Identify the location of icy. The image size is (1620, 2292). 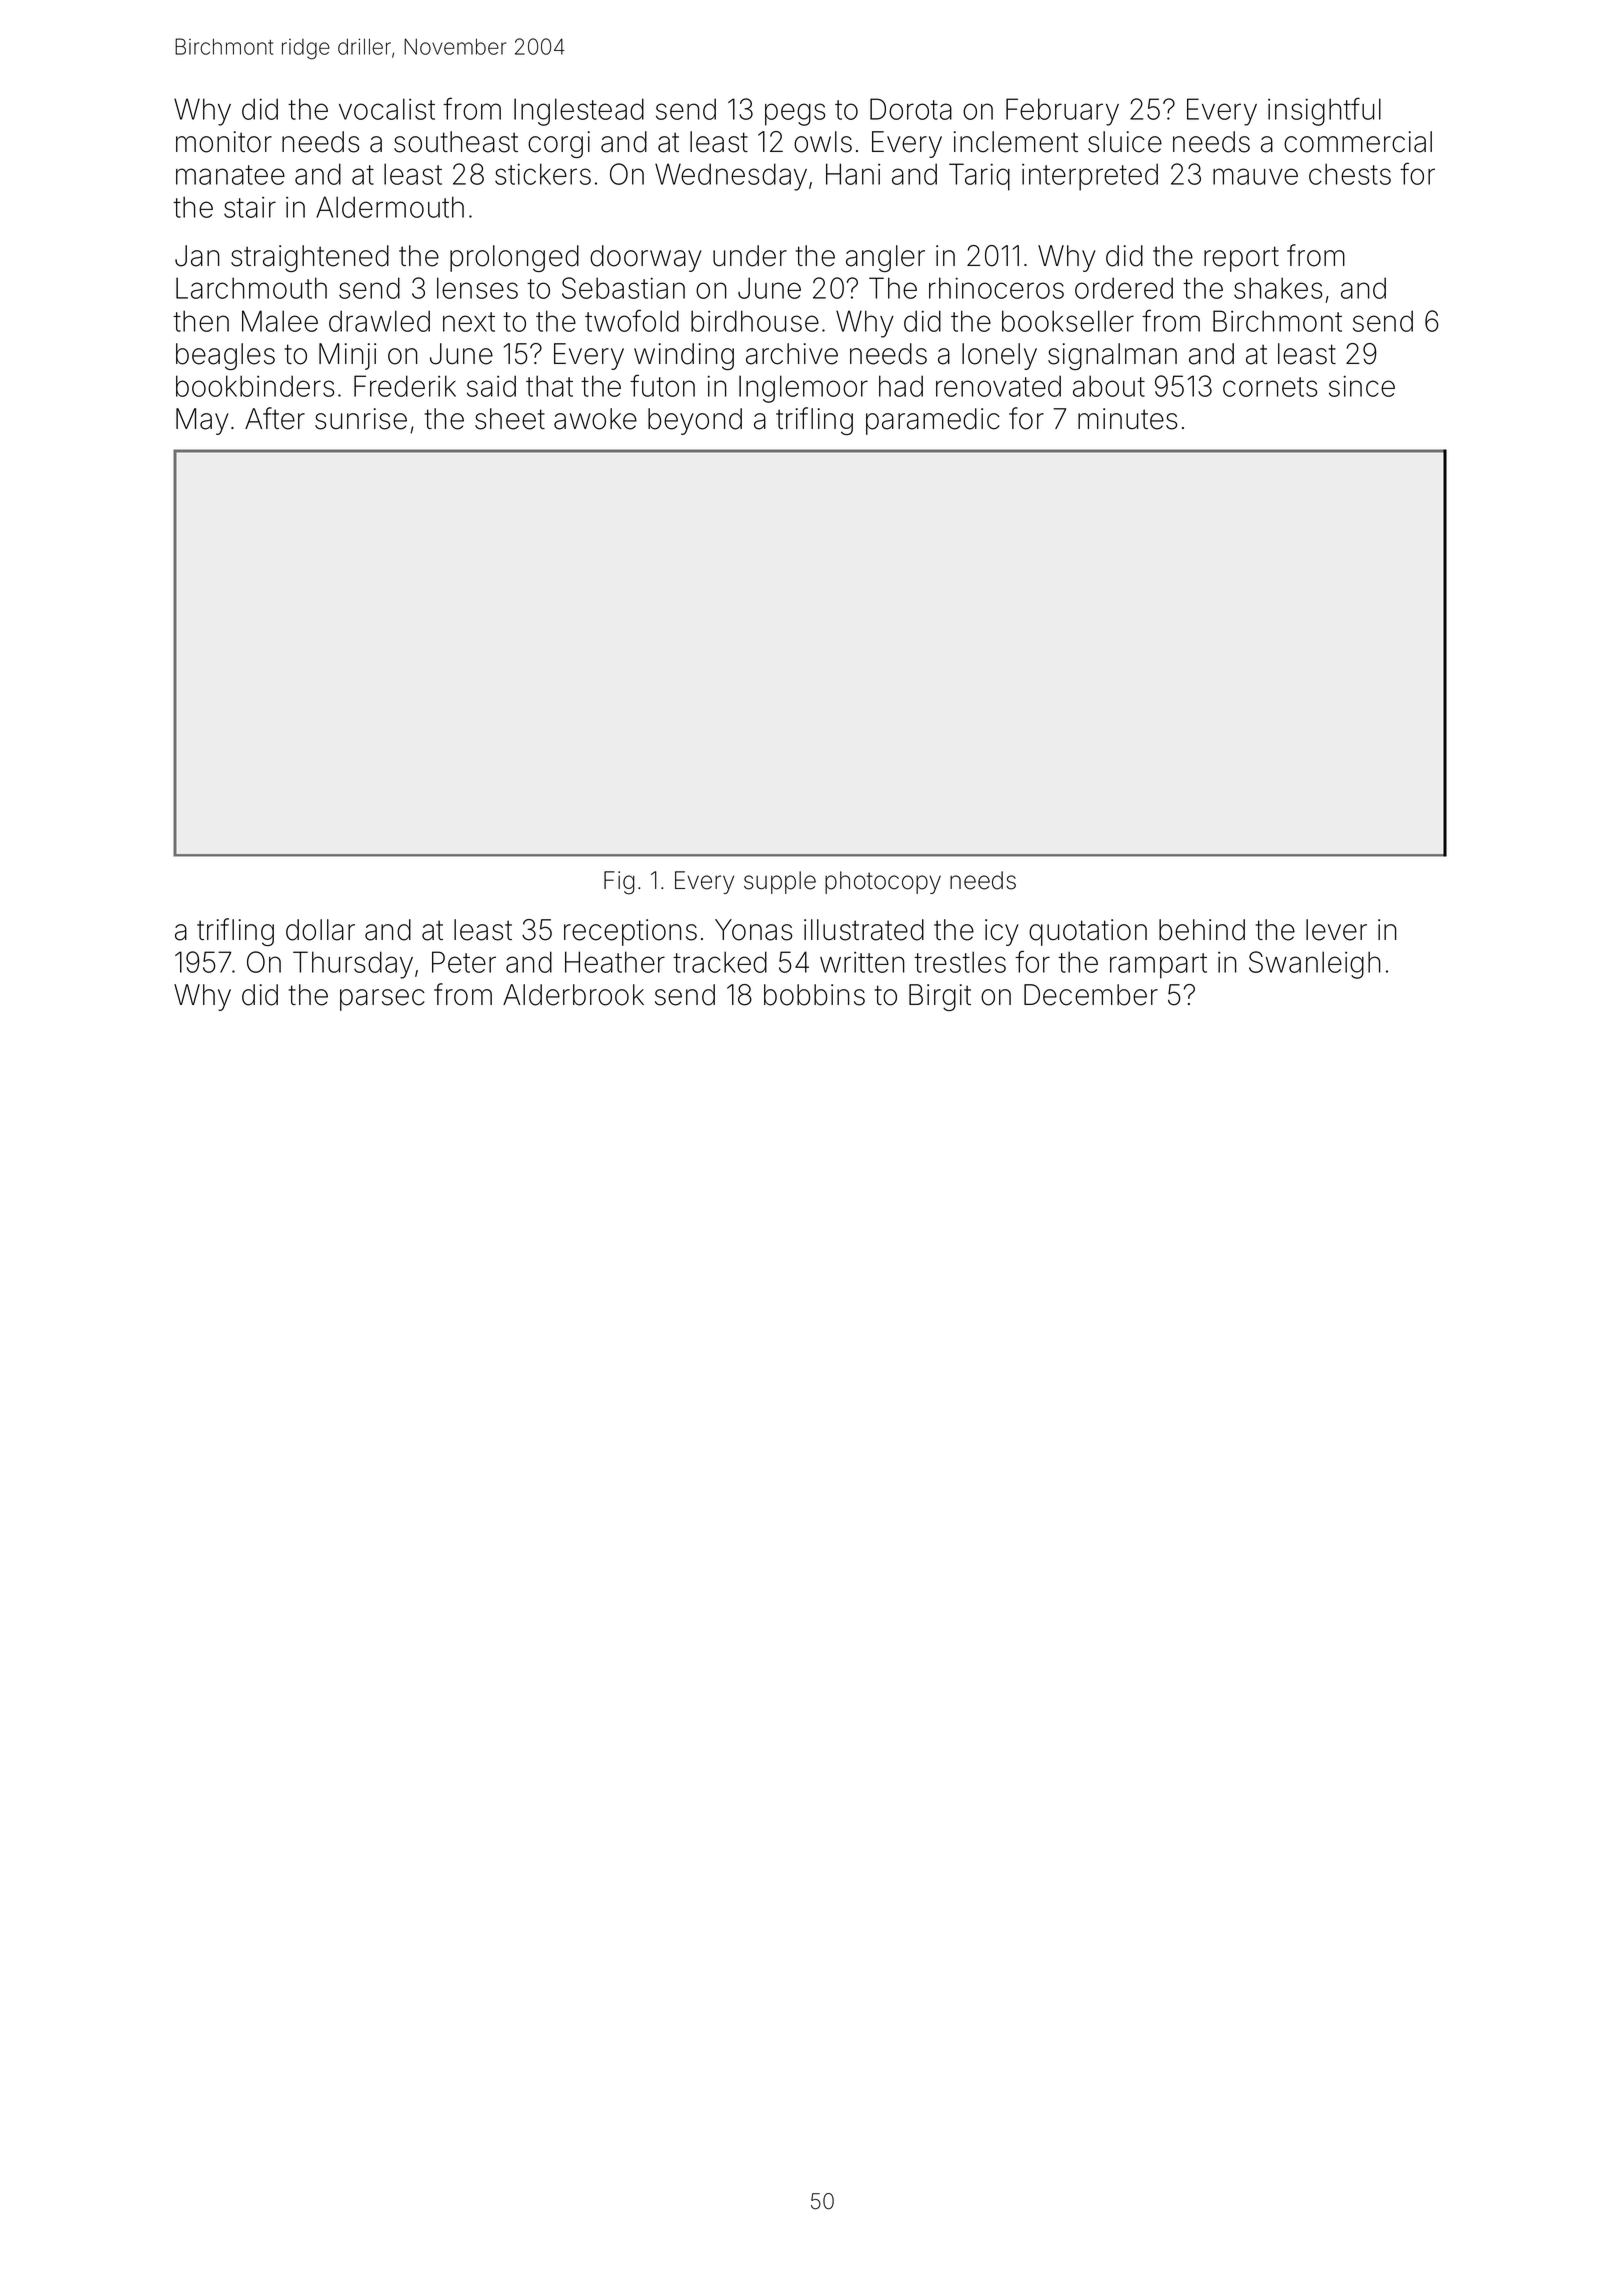
(1002, 932).
